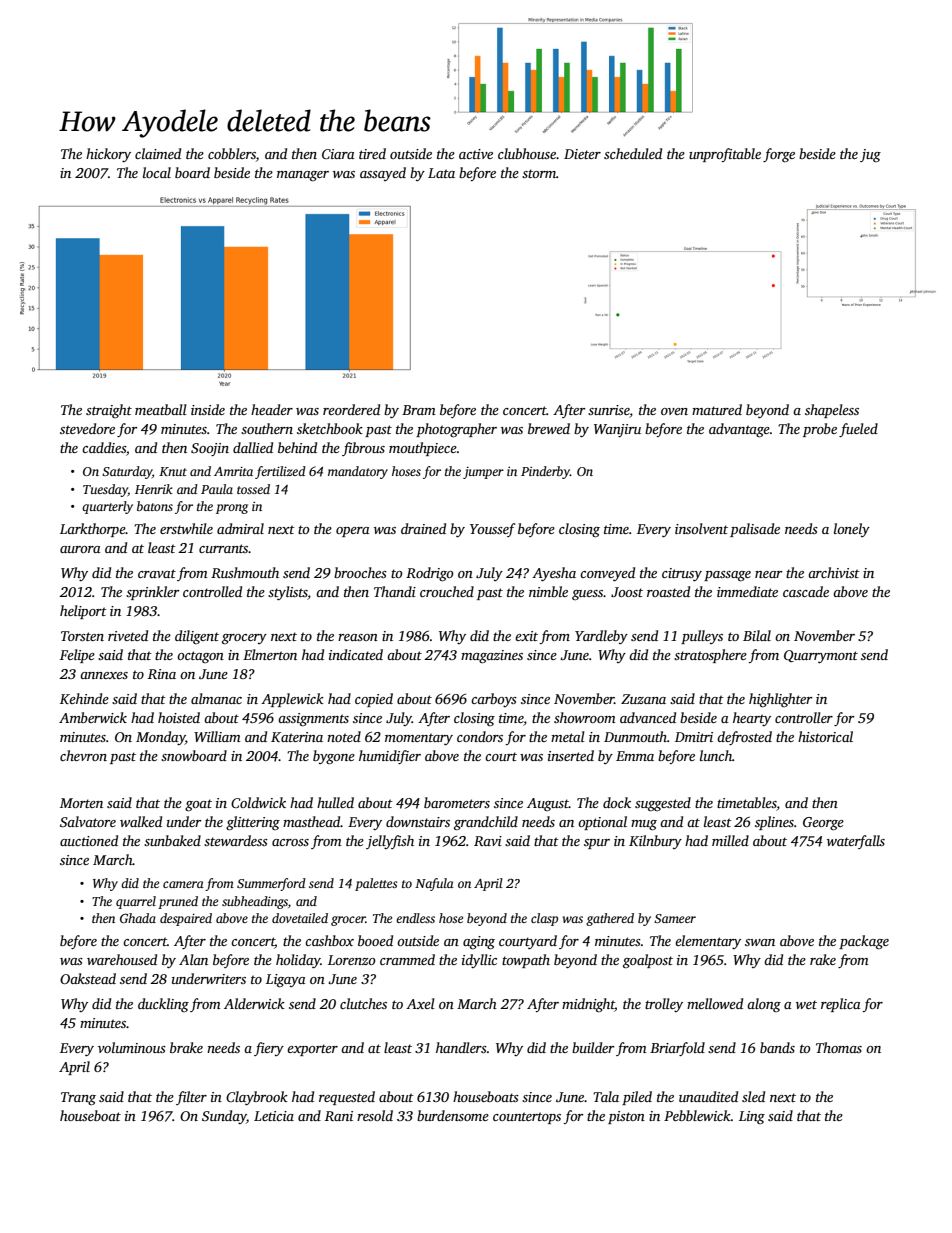 Image resolution: width=952 pixels, height=1233 pixels. What do you see at coordinates (839, 1047) in the screenshot?
I see `Thomas` at bounding box center [839, 1047].
